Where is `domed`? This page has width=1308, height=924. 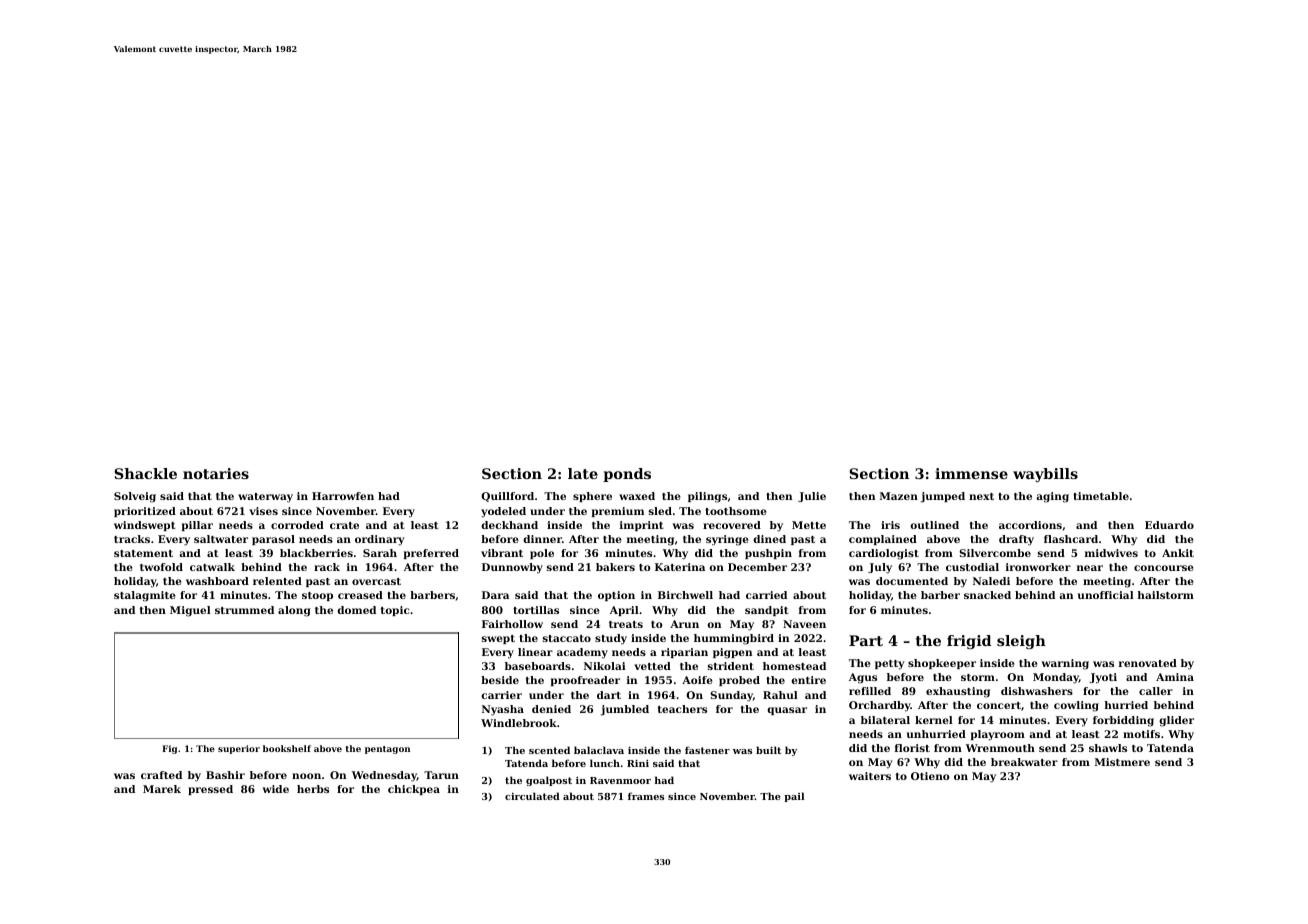 domed is located at coordinates (356, 610).
